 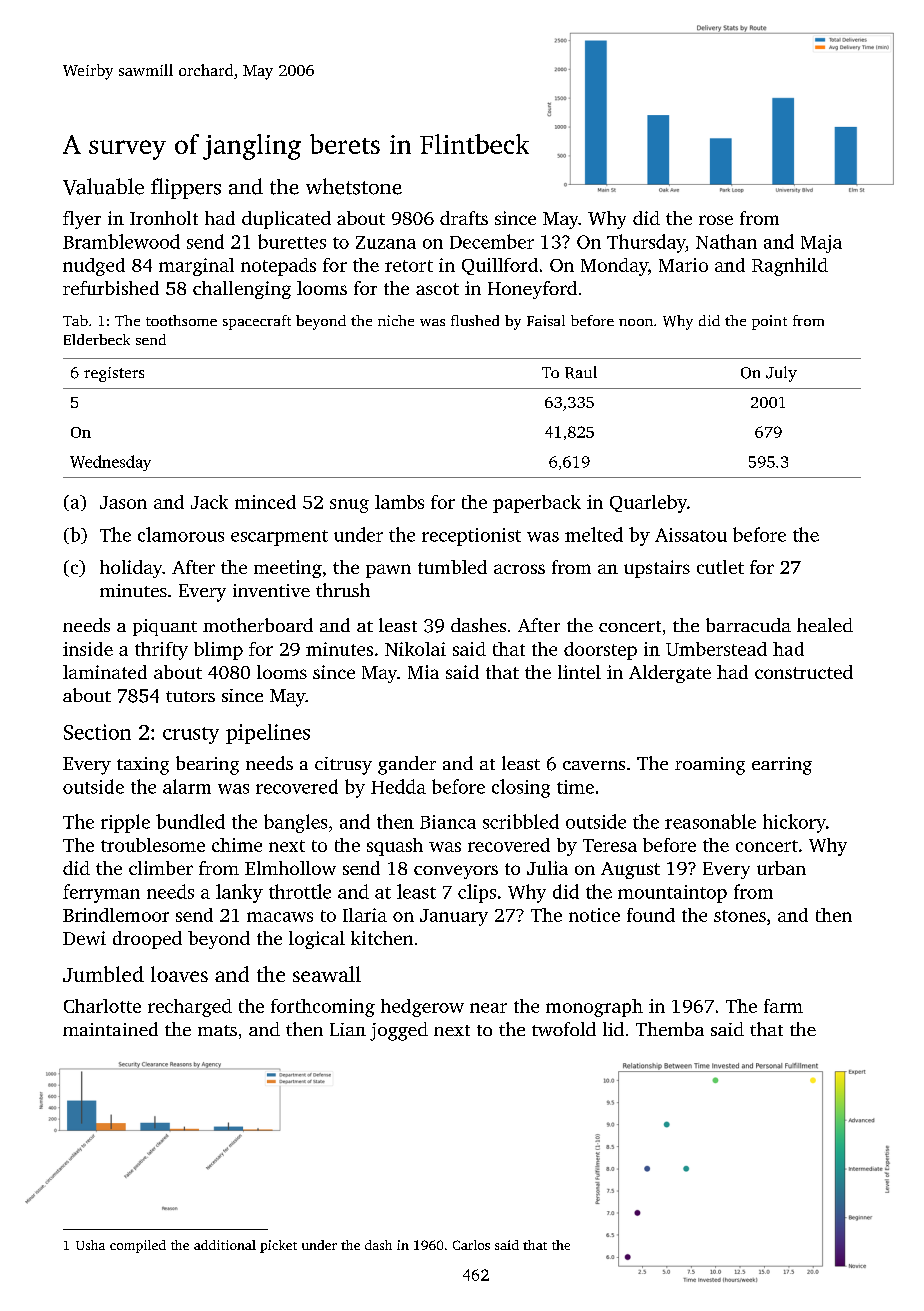 What do you see at coordinates (217, 1030) in the image?
I see `mats` at bounding box center [217, 1030].
